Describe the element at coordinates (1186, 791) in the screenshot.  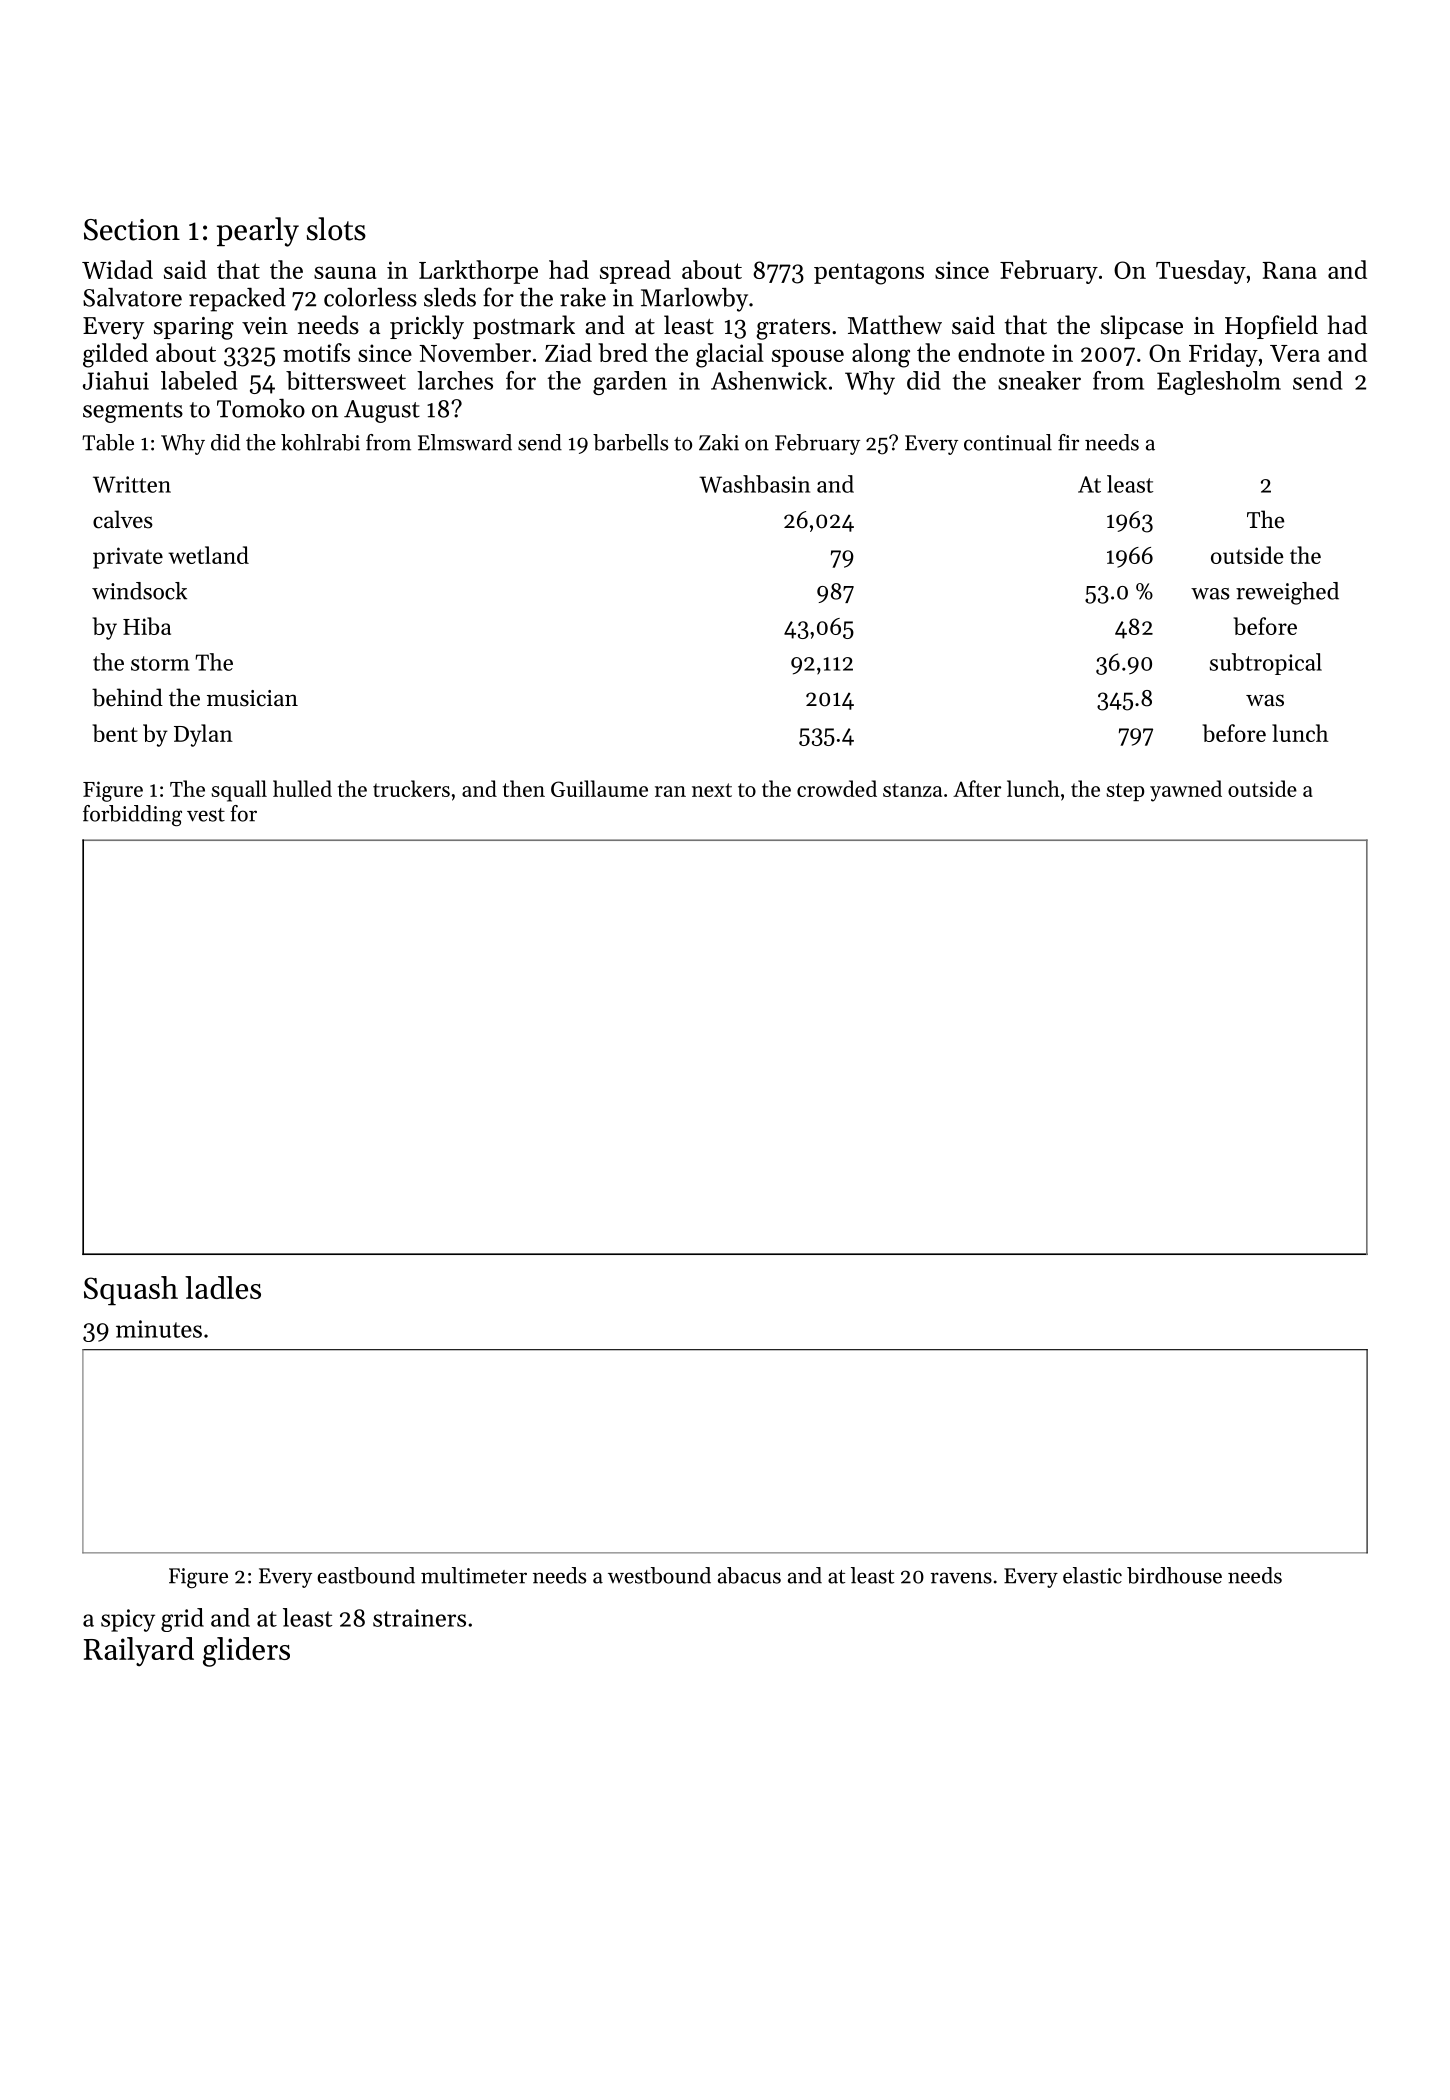
I see `yawned` at that location.
